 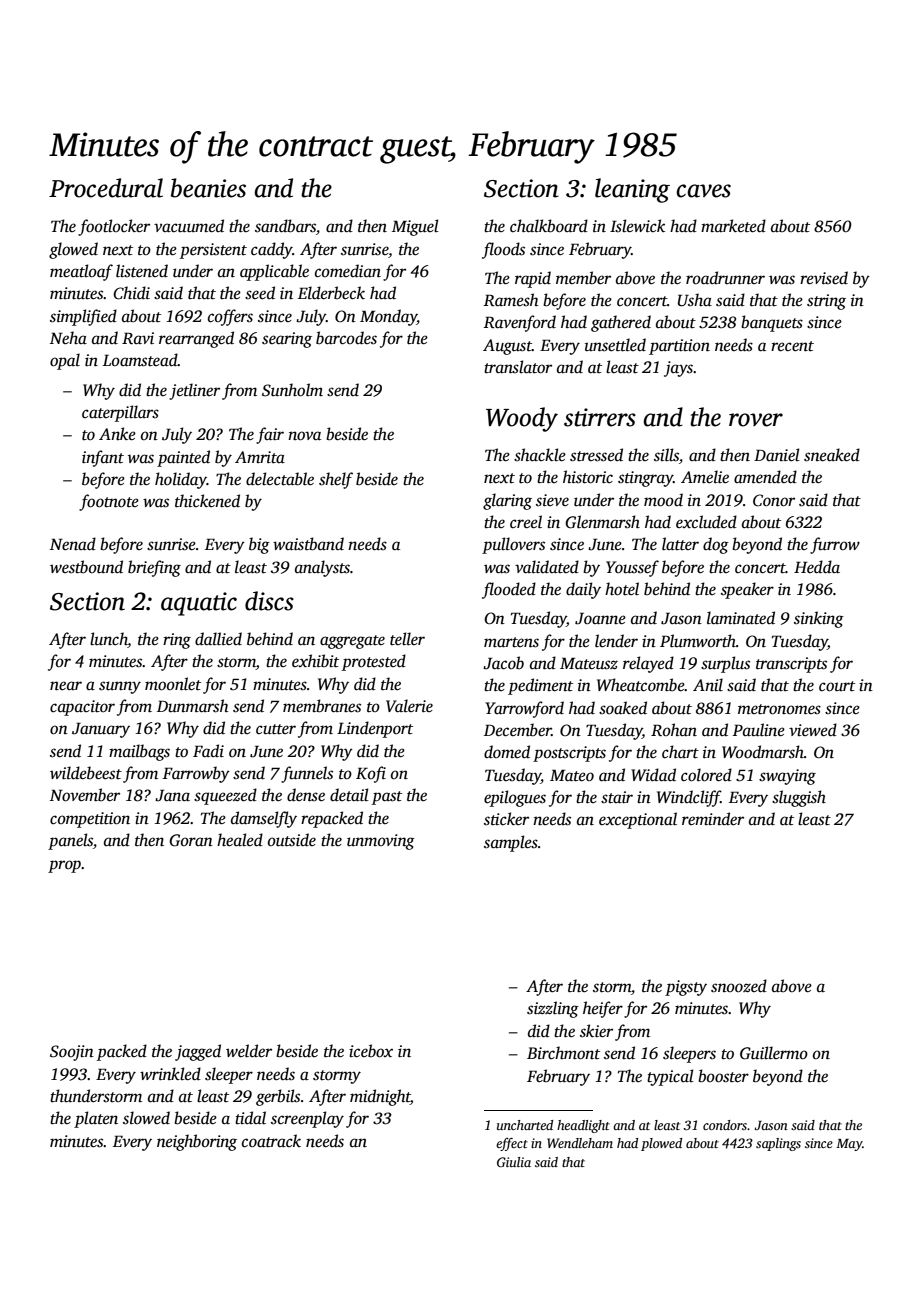 What do you see at coordinates (663, 500) in the document?
I see `mood` at bounding box center [663, 500].
